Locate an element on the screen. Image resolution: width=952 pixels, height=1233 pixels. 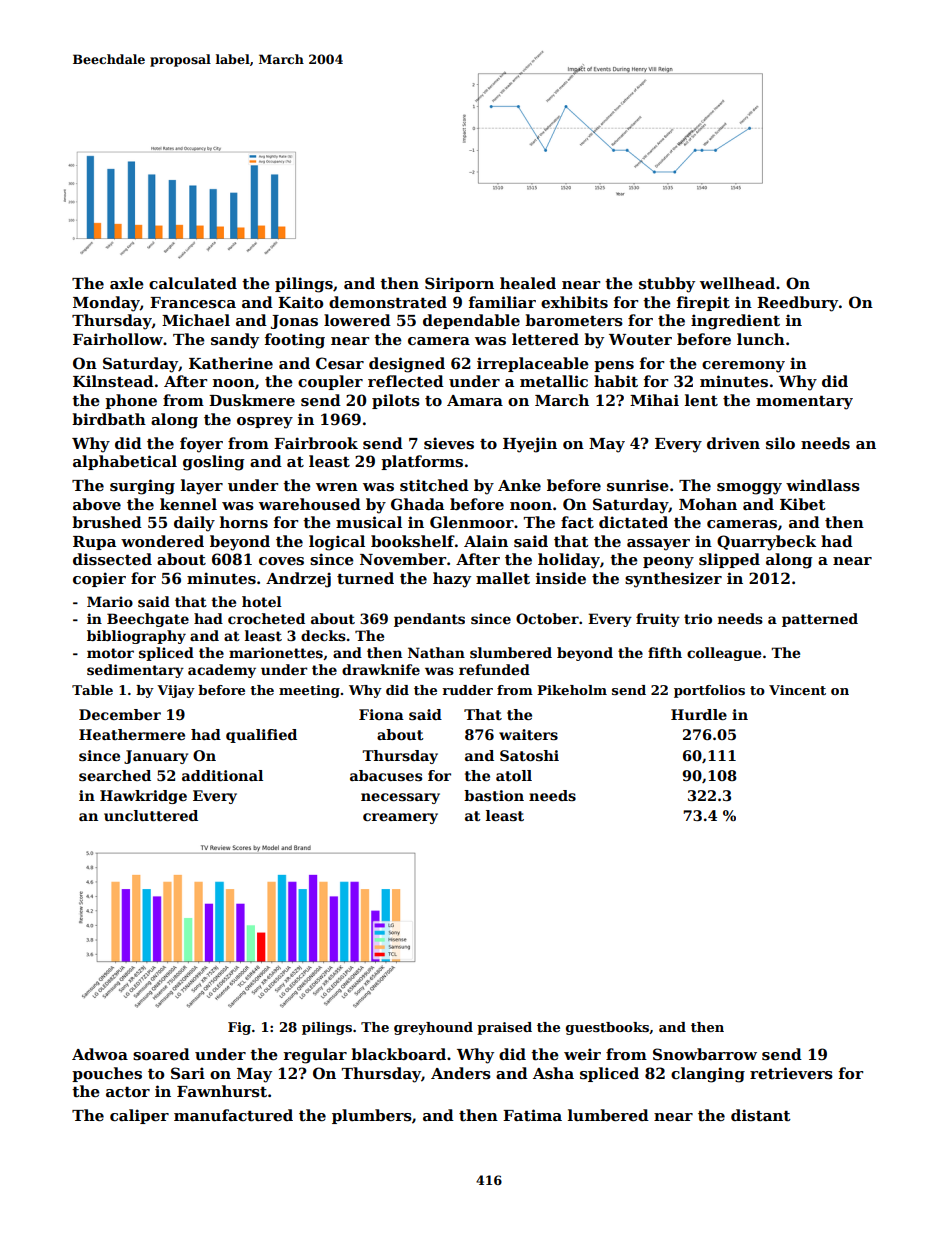
creamery is located at coordinates (400, 818).
